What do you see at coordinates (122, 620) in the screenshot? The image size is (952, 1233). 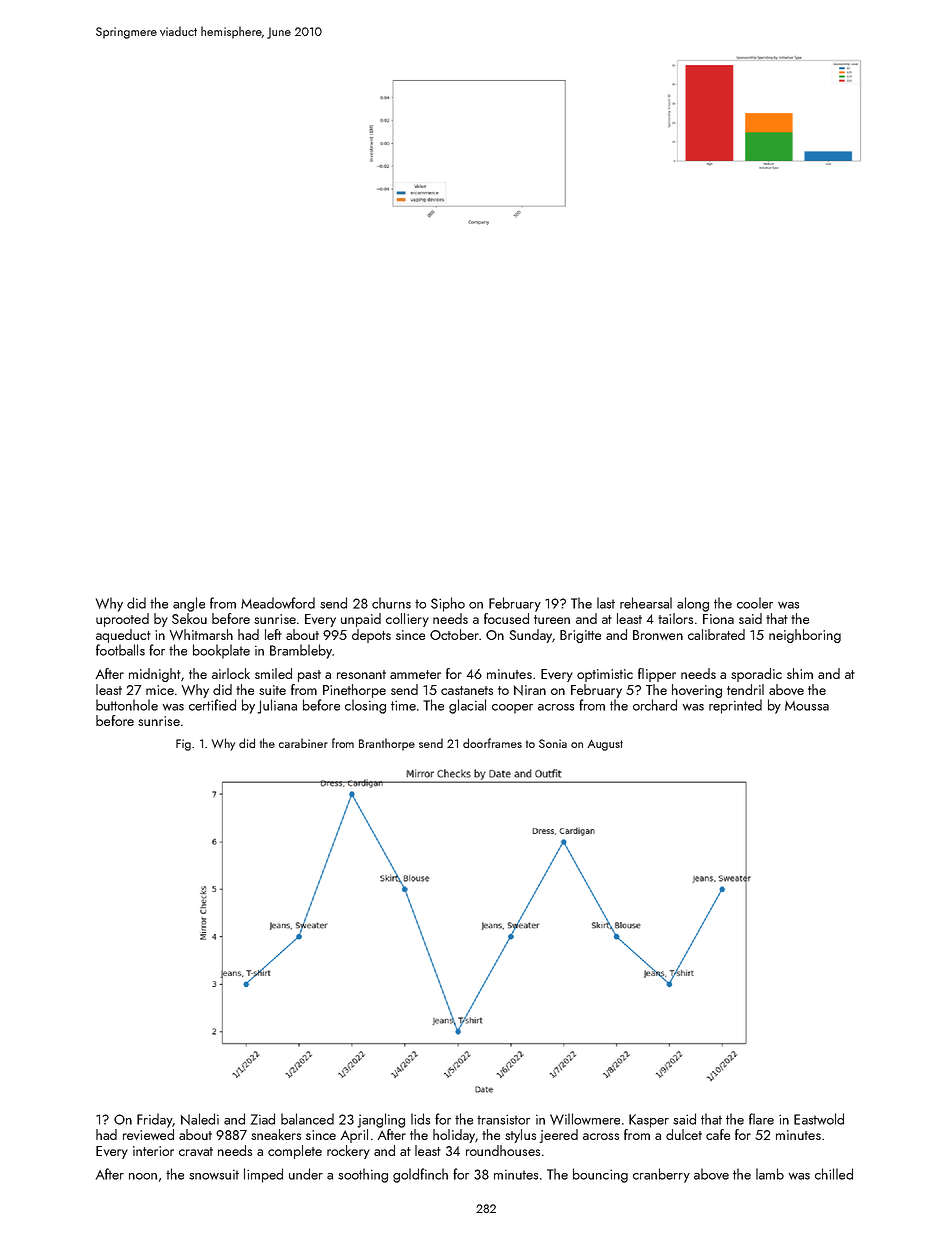 I see `uprooted` at bounding box center [122, 620].
